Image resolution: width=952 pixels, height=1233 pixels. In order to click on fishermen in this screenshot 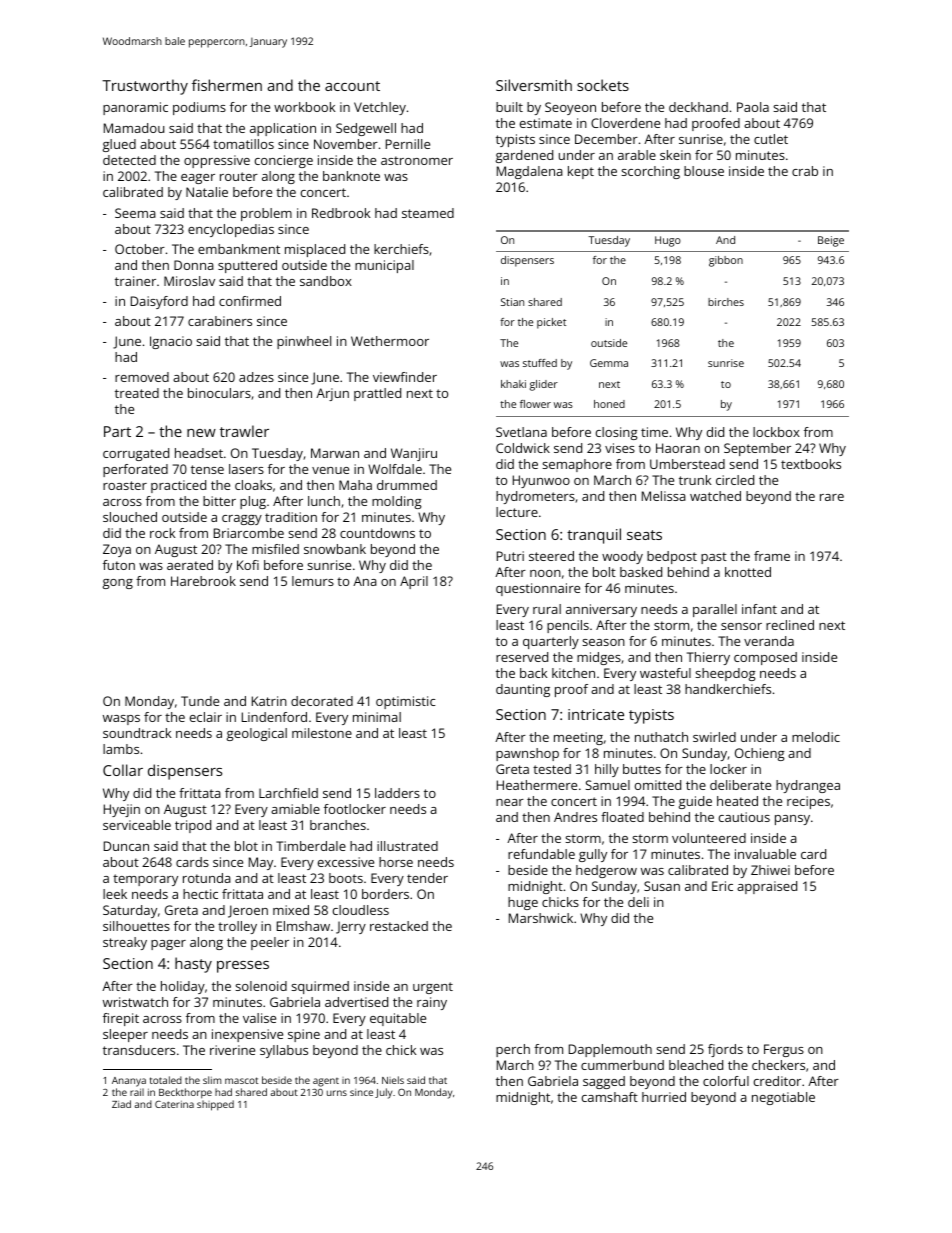, I will do `click(227, 85)`.
